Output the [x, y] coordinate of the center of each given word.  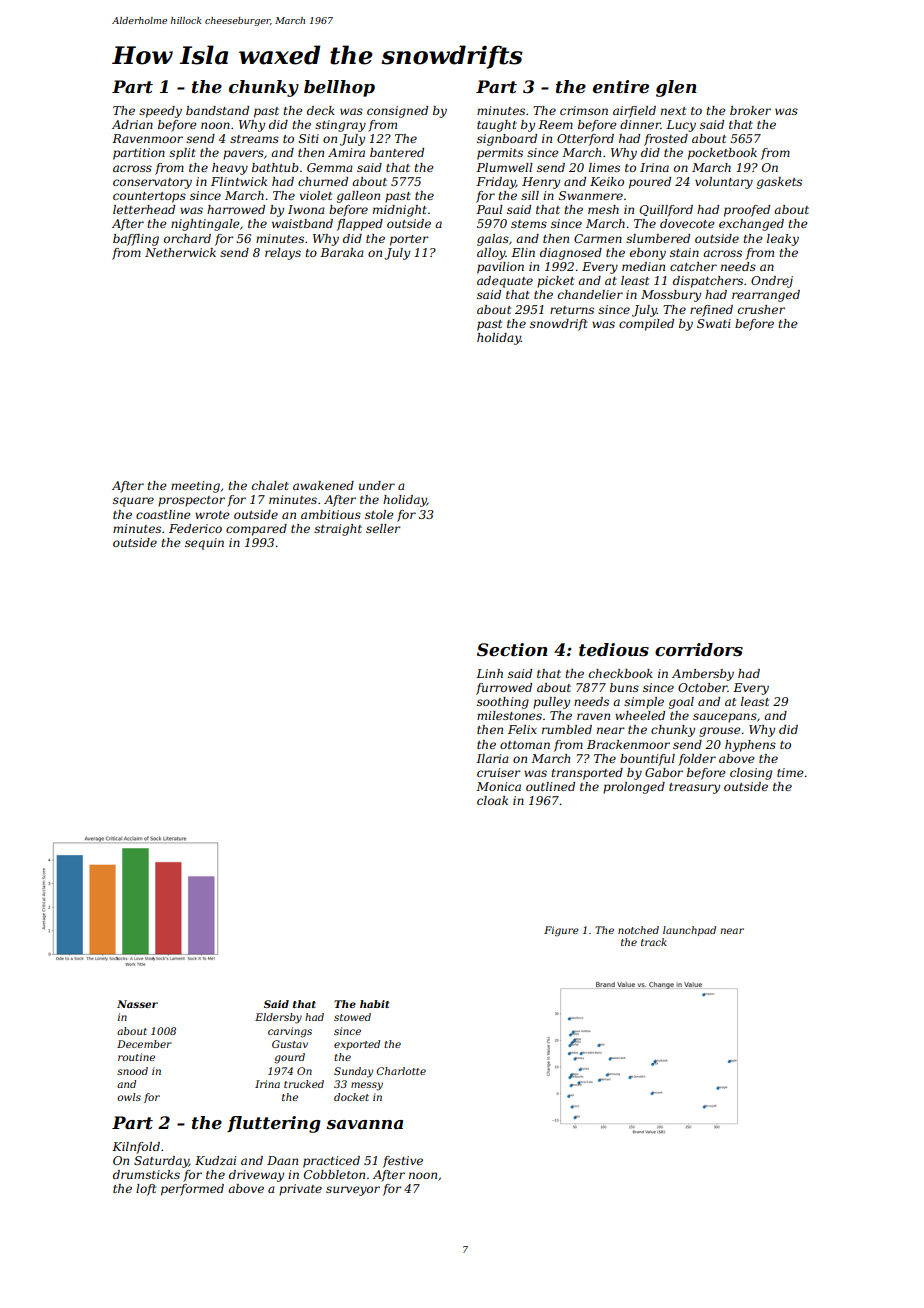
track [654, 942]
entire [621, 86]
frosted [666, 140]
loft [146, 1190]
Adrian [132, 124]
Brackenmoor [628, 744]
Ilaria [492, 758]
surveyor [353, 1191]
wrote [212, 515]
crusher [761, 309]
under [377, 485]
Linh [489, 673]
